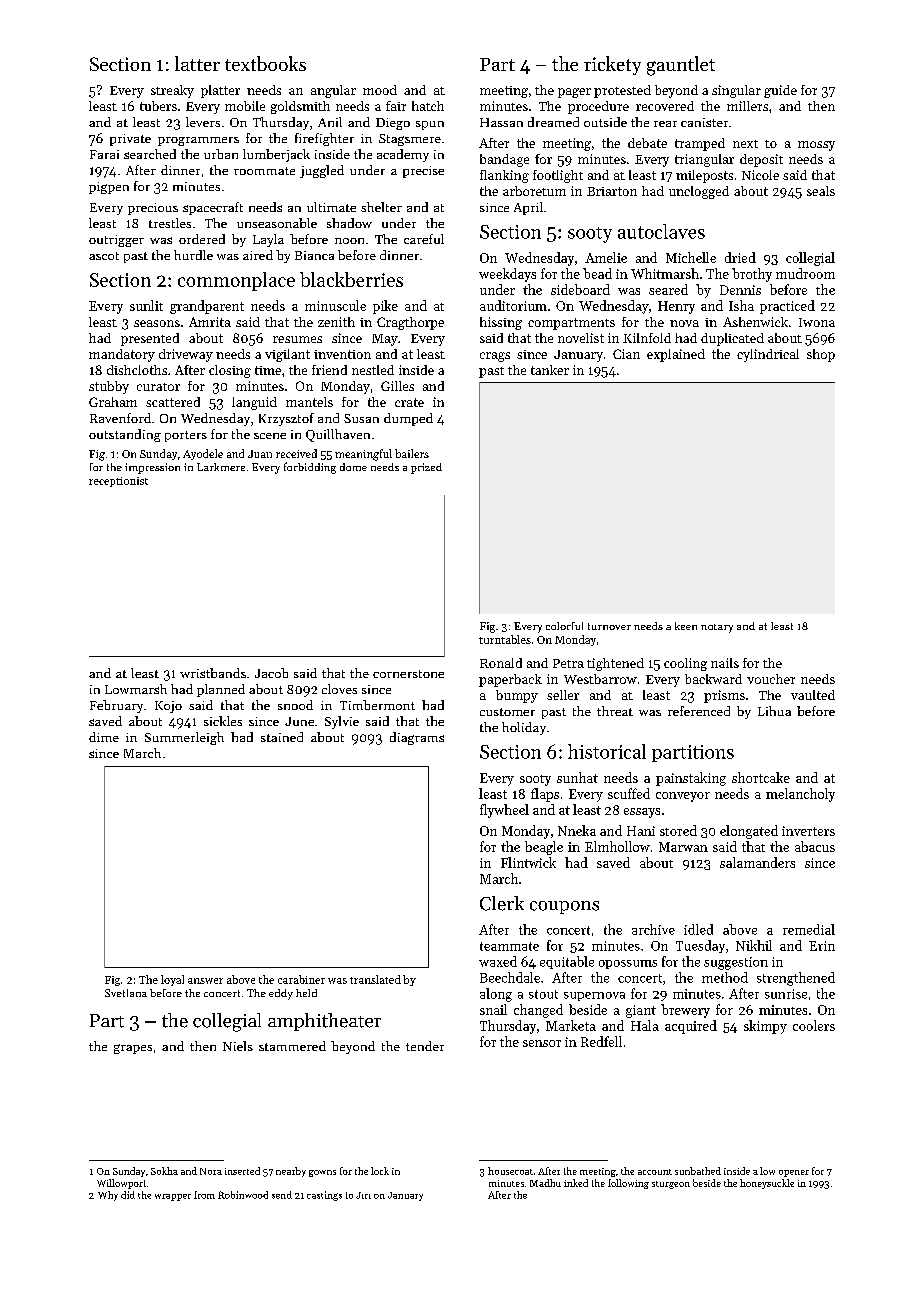 Image resolution: width=924 pixels, height=1308 pixels. Describe the element at coordinates (504, 811) in the document. I see `flywheel` at that location.
